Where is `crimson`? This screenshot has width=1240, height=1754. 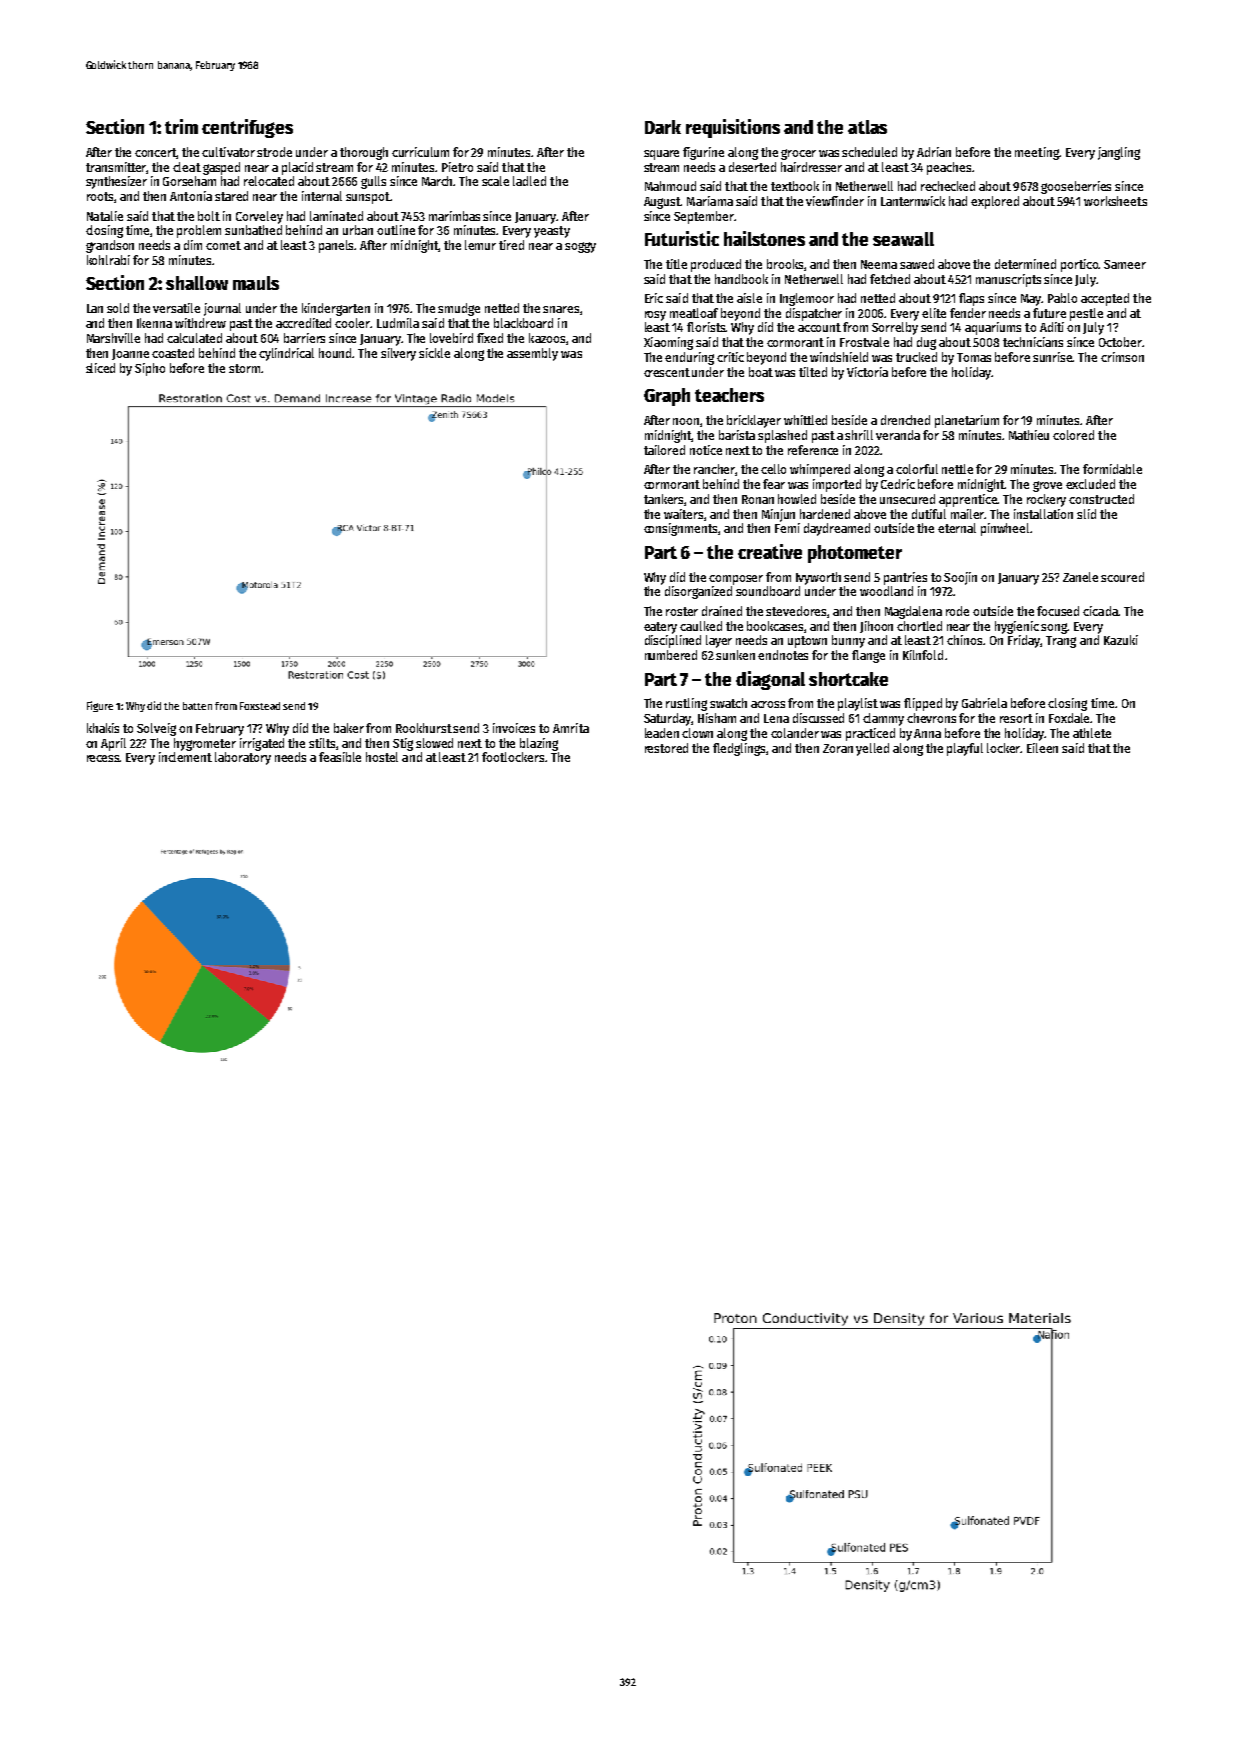
crimson is located at coordinates (1122, 357).
